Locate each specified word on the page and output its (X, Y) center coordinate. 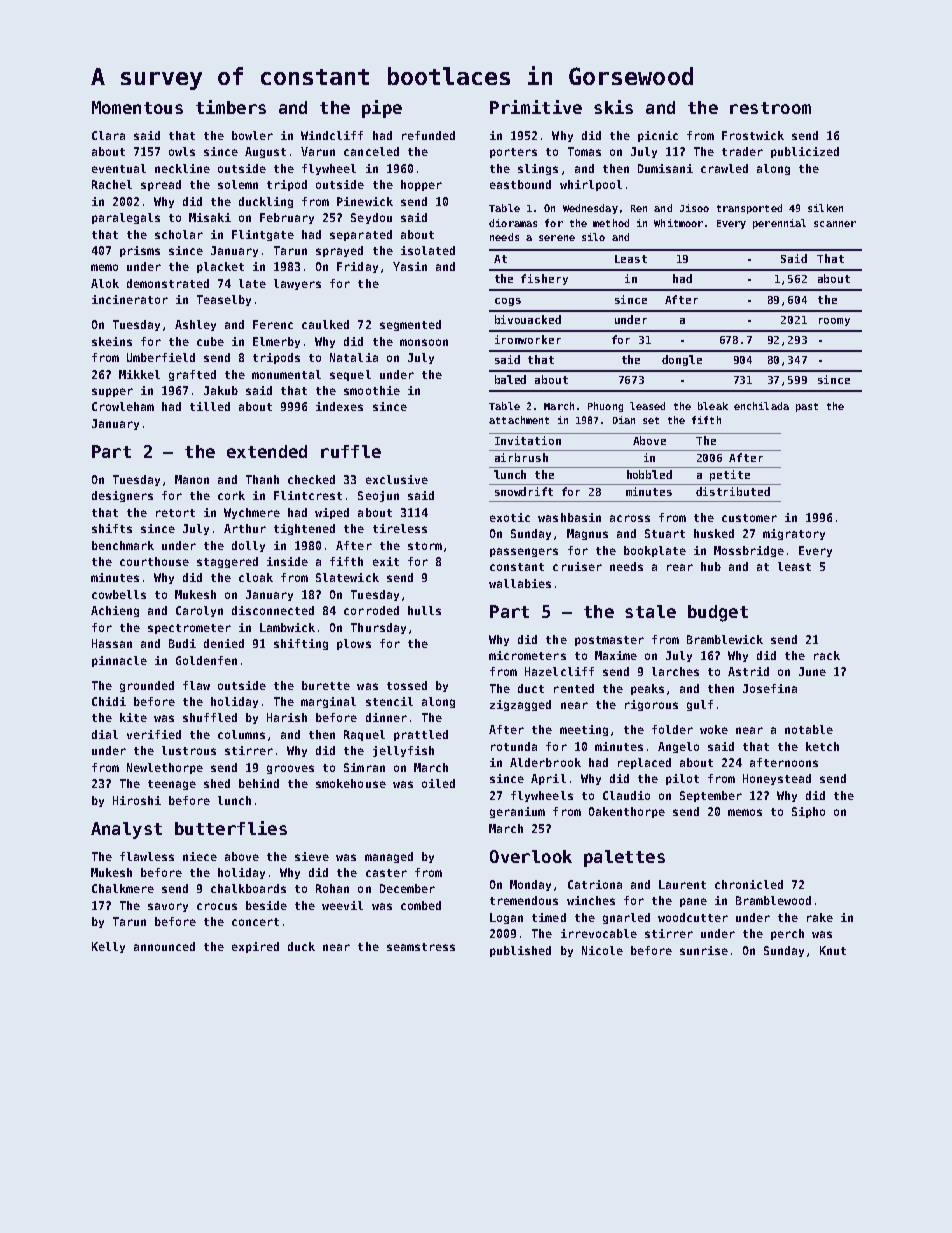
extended (267, 451)
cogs (508, 302)
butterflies (231, 828)
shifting (301, 644)
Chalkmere (123, 888)
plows (354, 644)
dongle (682, 360)
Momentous (137, 107)
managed (389, 857)
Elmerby (276, 342)
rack (827, 655)
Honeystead (777, 779)
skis (613, 107)
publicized (805, 152)
